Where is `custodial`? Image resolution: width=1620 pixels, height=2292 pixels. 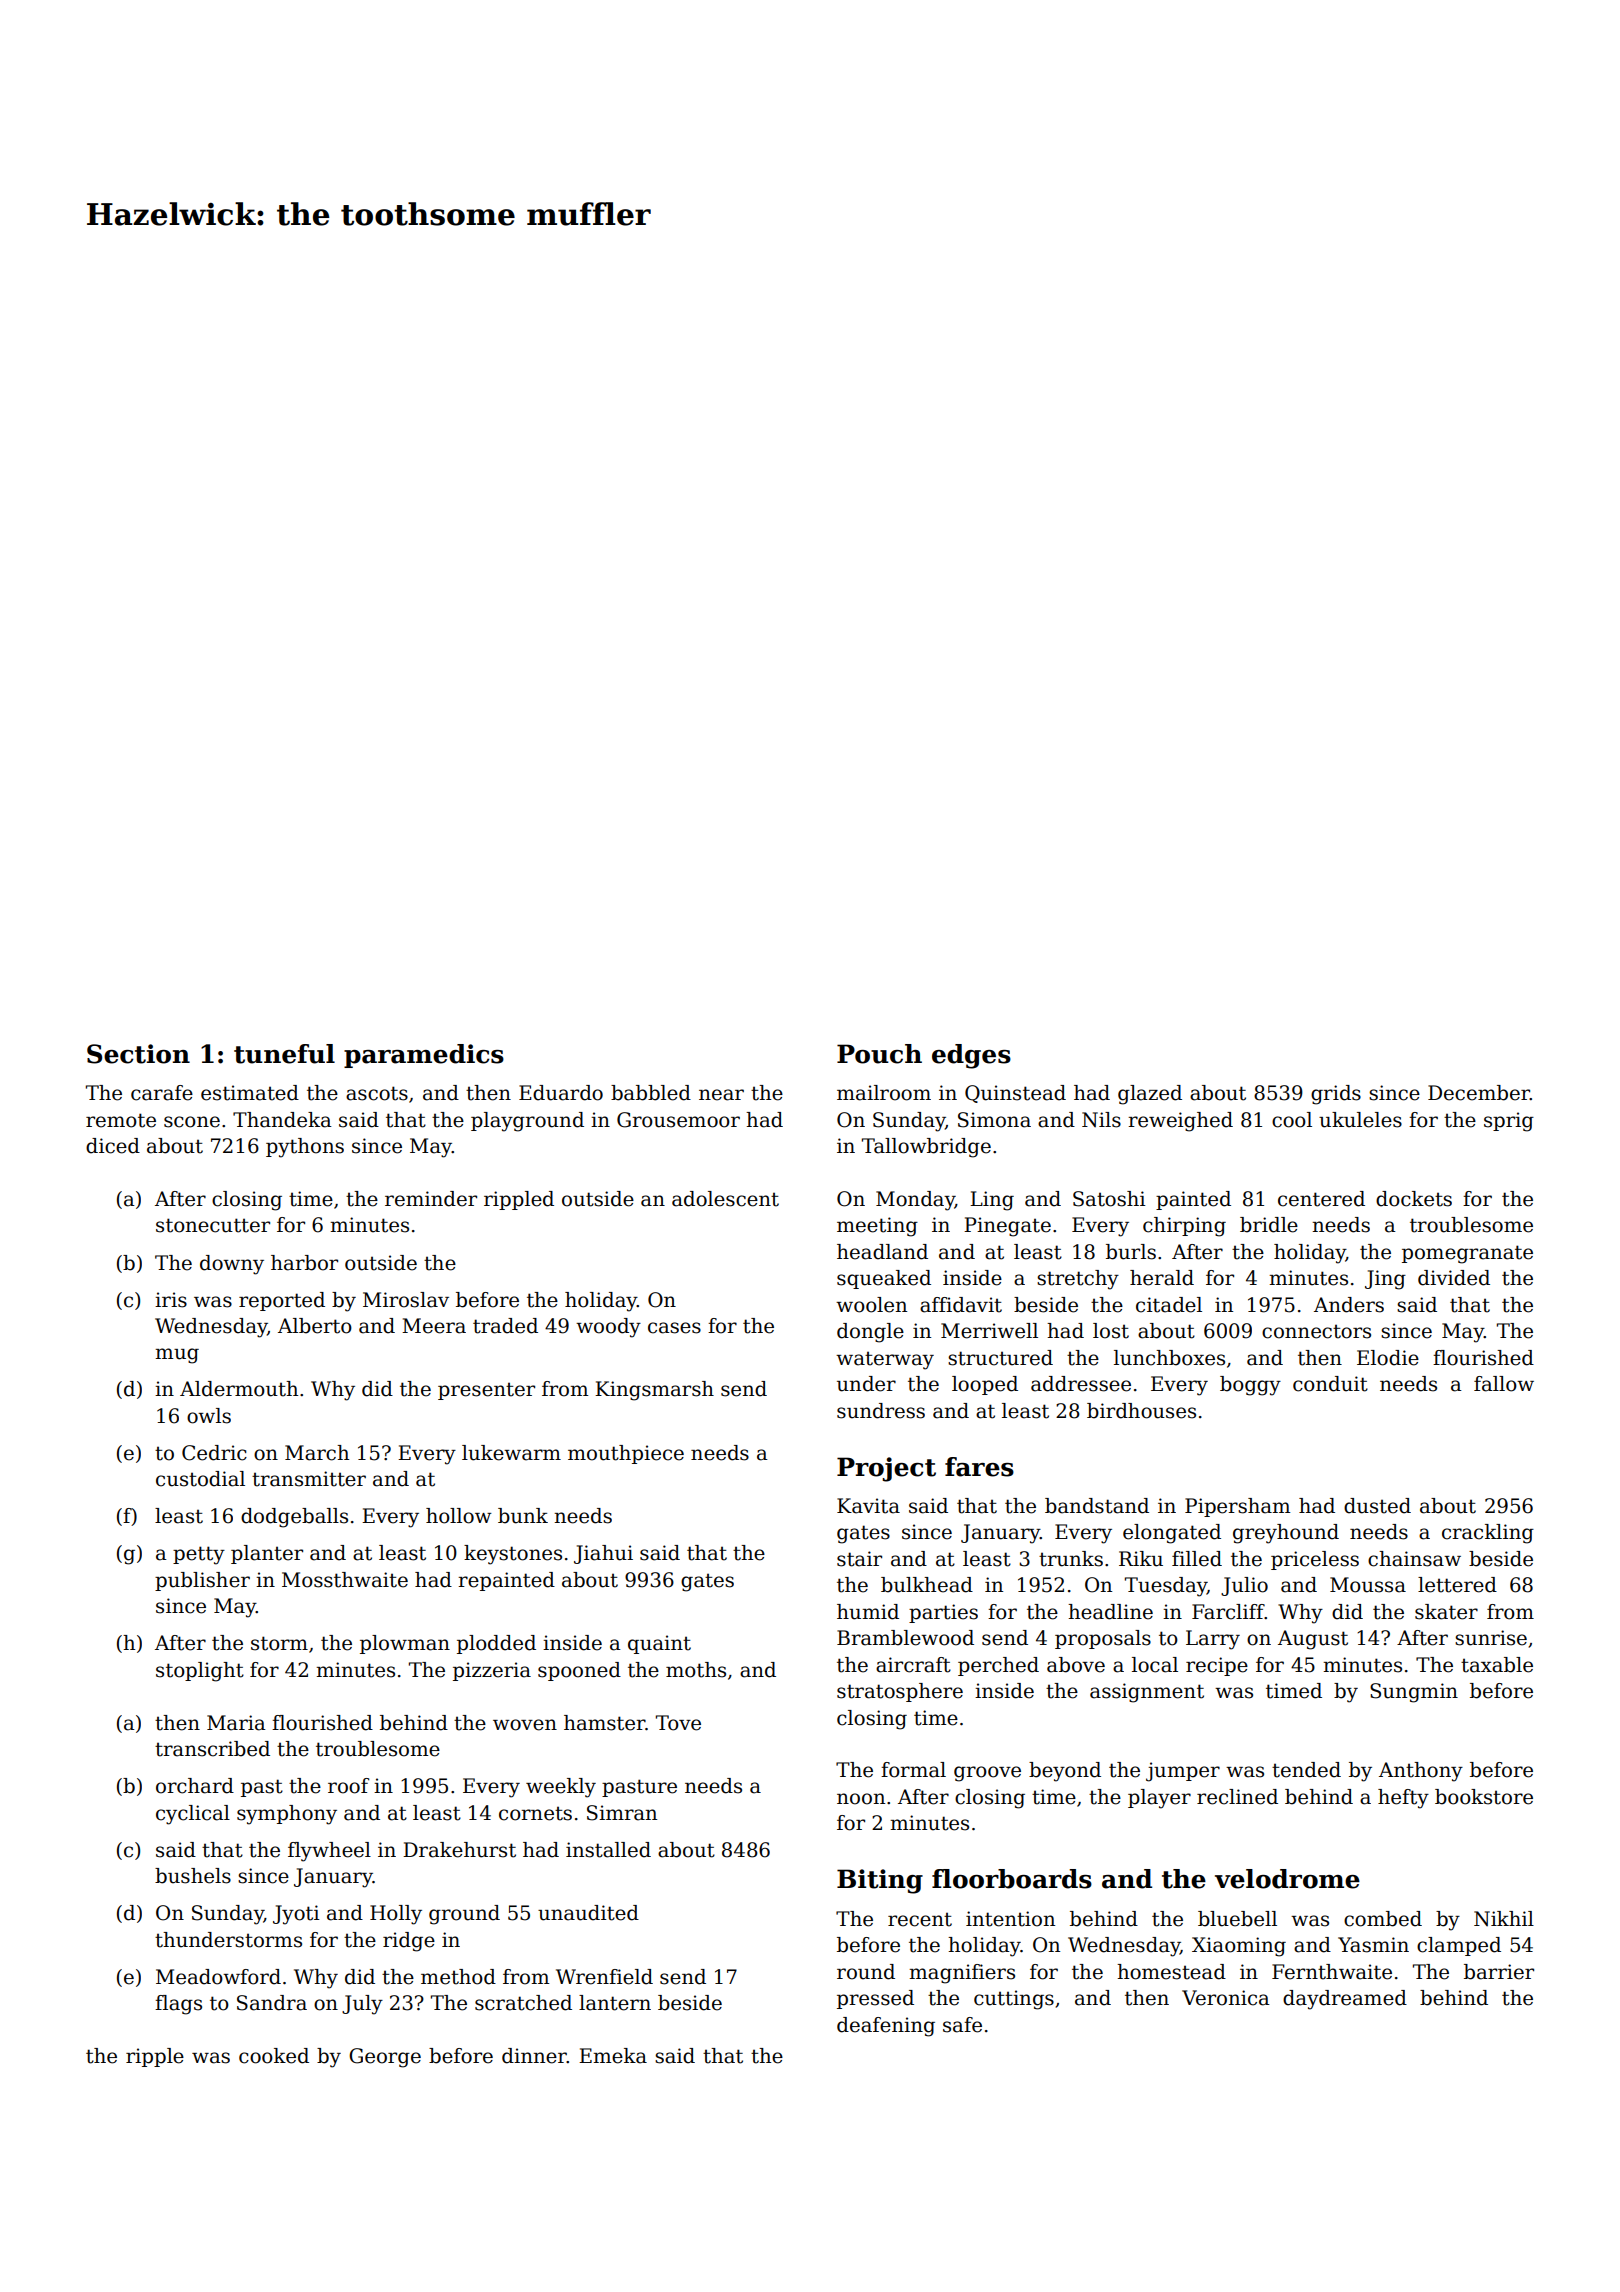
custodial is located at coordinates (200, 1479).
